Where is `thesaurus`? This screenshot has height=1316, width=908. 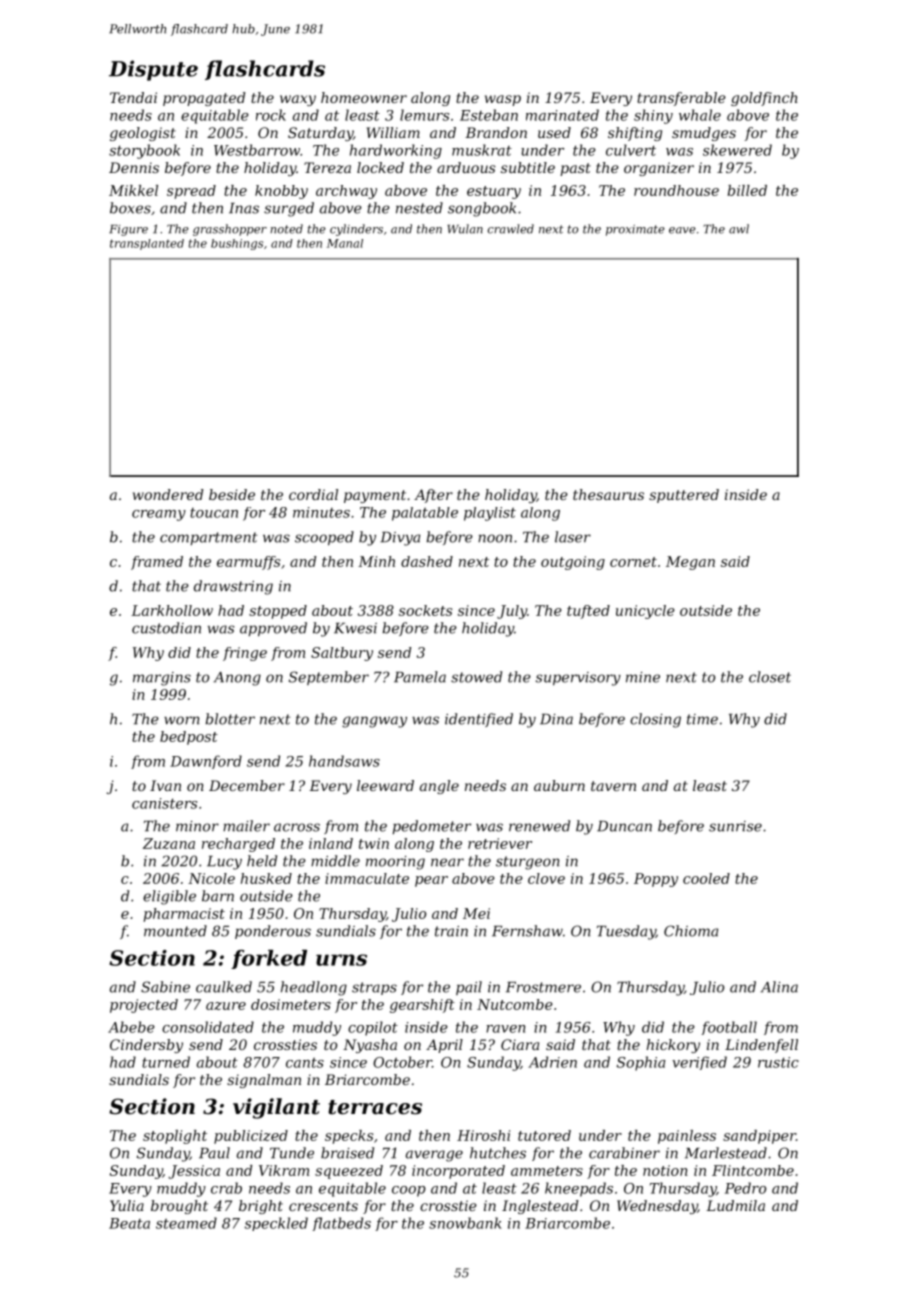
thesaurus is located at coordinates (608, 494).
